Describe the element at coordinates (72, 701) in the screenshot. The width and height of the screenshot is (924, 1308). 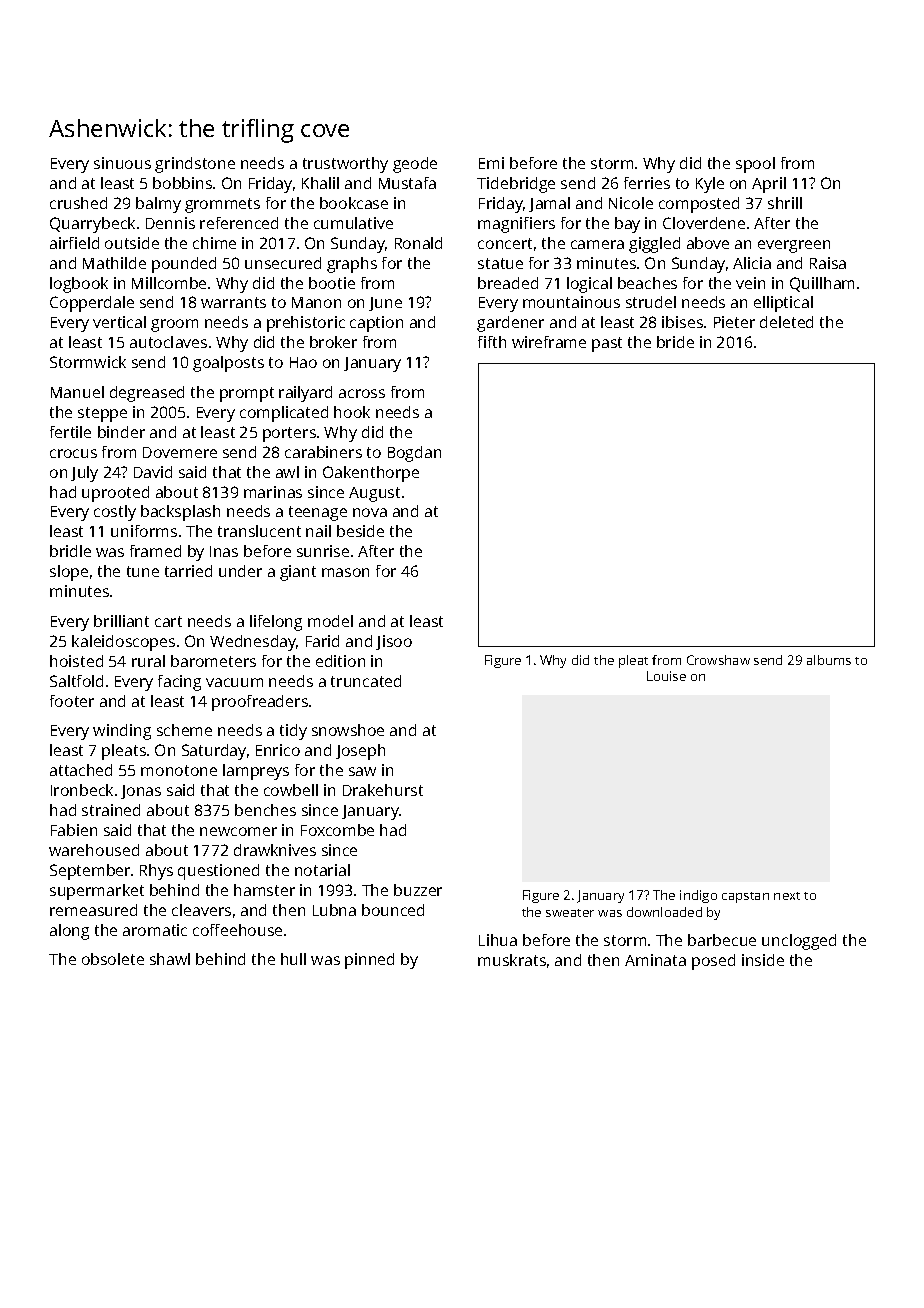
I see `footer` at that location.
